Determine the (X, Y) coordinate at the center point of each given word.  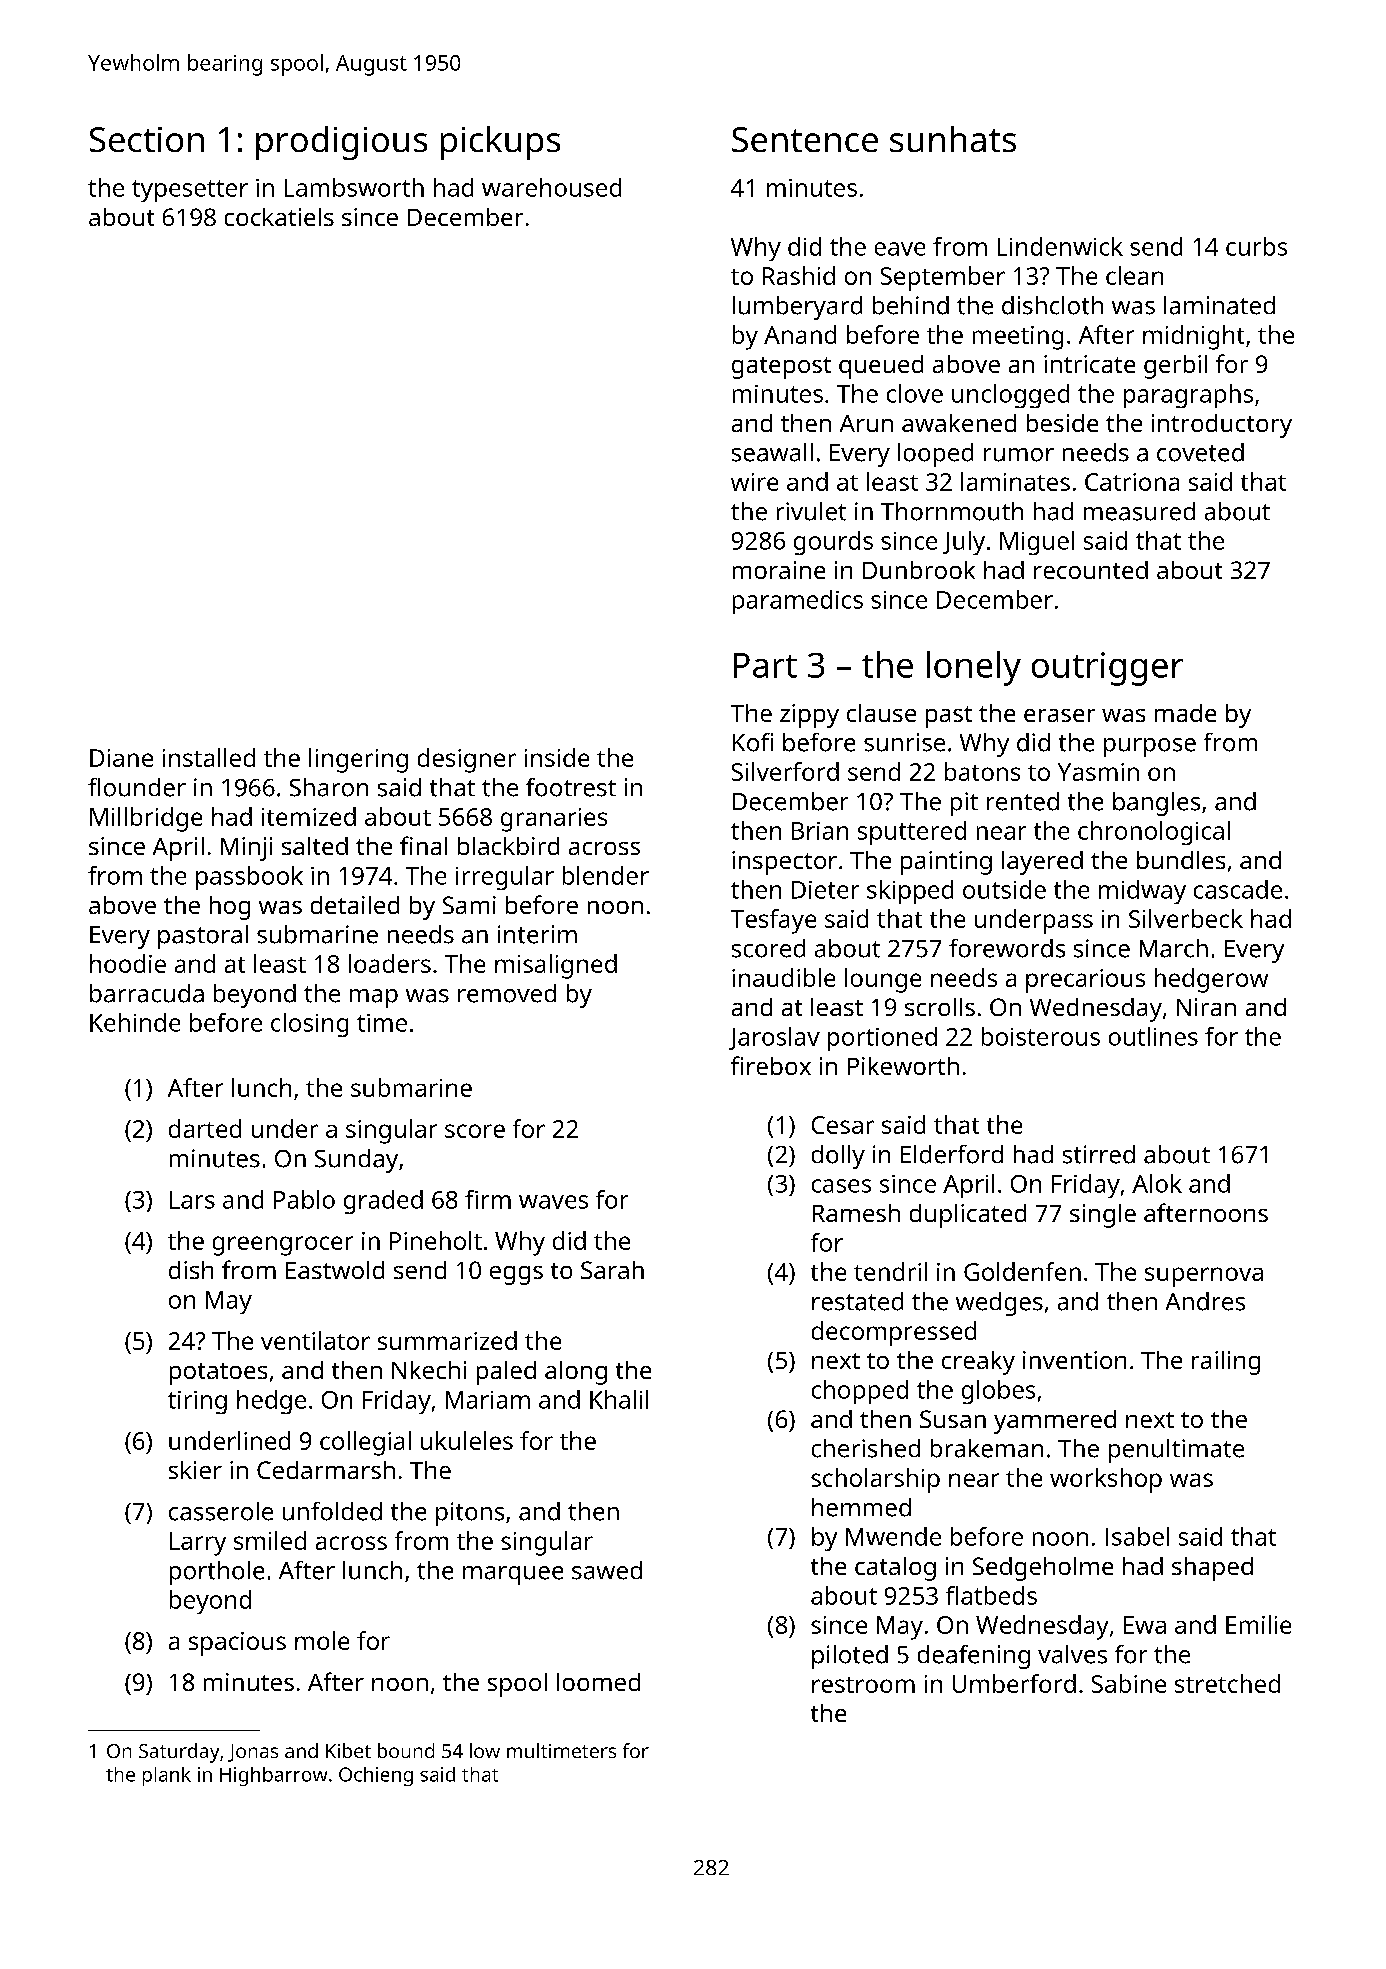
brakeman (987, 1448)
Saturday (179, 1753)
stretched (1227, 1683)
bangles (1156, 804)
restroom (863, 1685)
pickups (500, 143)
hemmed (861, 1507)
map (374, 998)
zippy (809, 716)
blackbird (508, 846)
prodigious (341, 143)
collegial (365, 1443)
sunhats (953, 139)
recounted (1091, 570)
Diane (121, 758)
